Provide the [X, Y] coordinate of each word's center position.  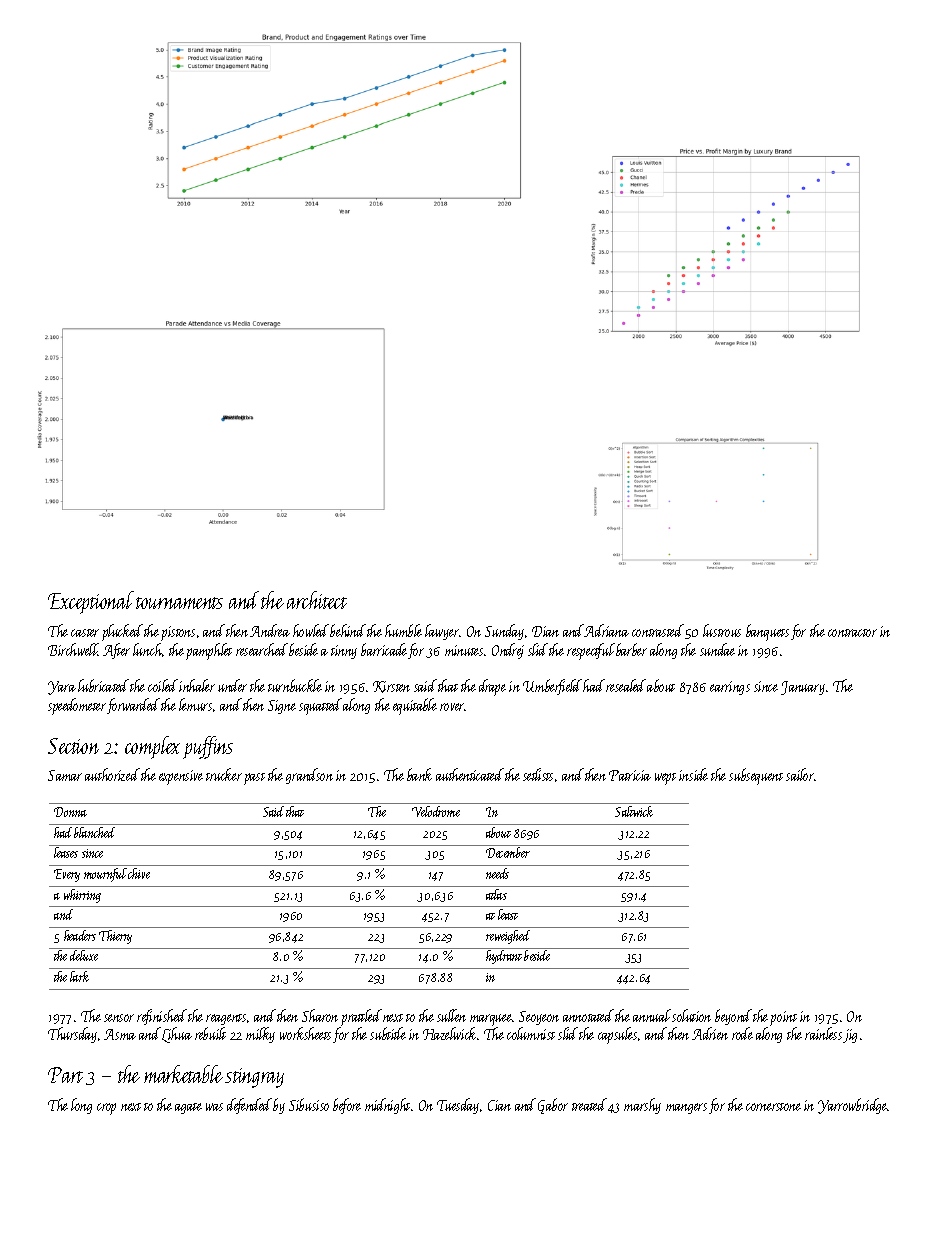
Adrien [710, 1033]
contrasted [658, 630]
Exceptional [91, 602]
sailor [800, 774]
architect [317, 600]
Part [65, 1075]
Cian [499, 1105]
